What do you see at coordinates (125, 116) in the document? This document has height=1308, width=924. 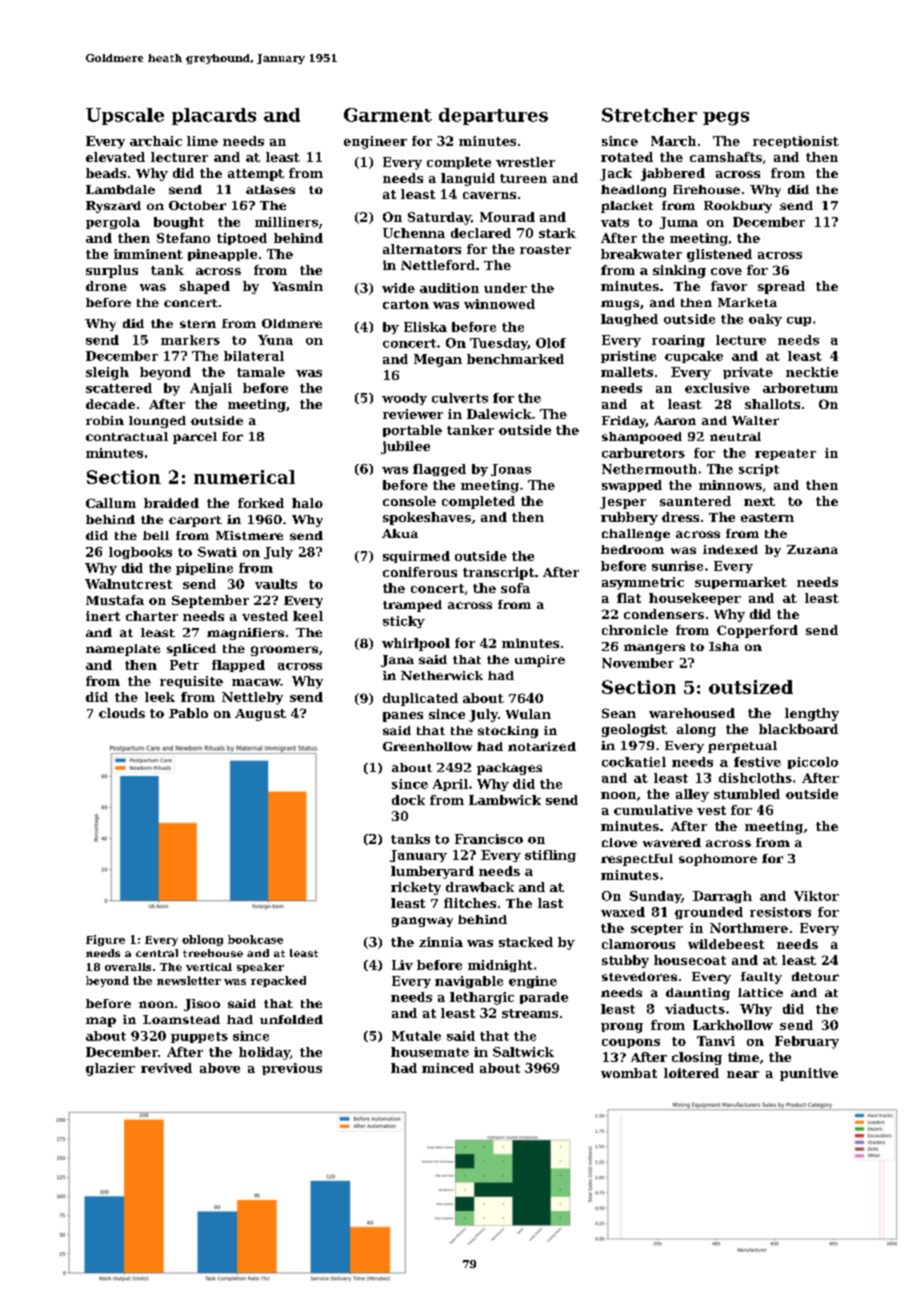 I see `Upscale` at bounding box center [125, 116].
